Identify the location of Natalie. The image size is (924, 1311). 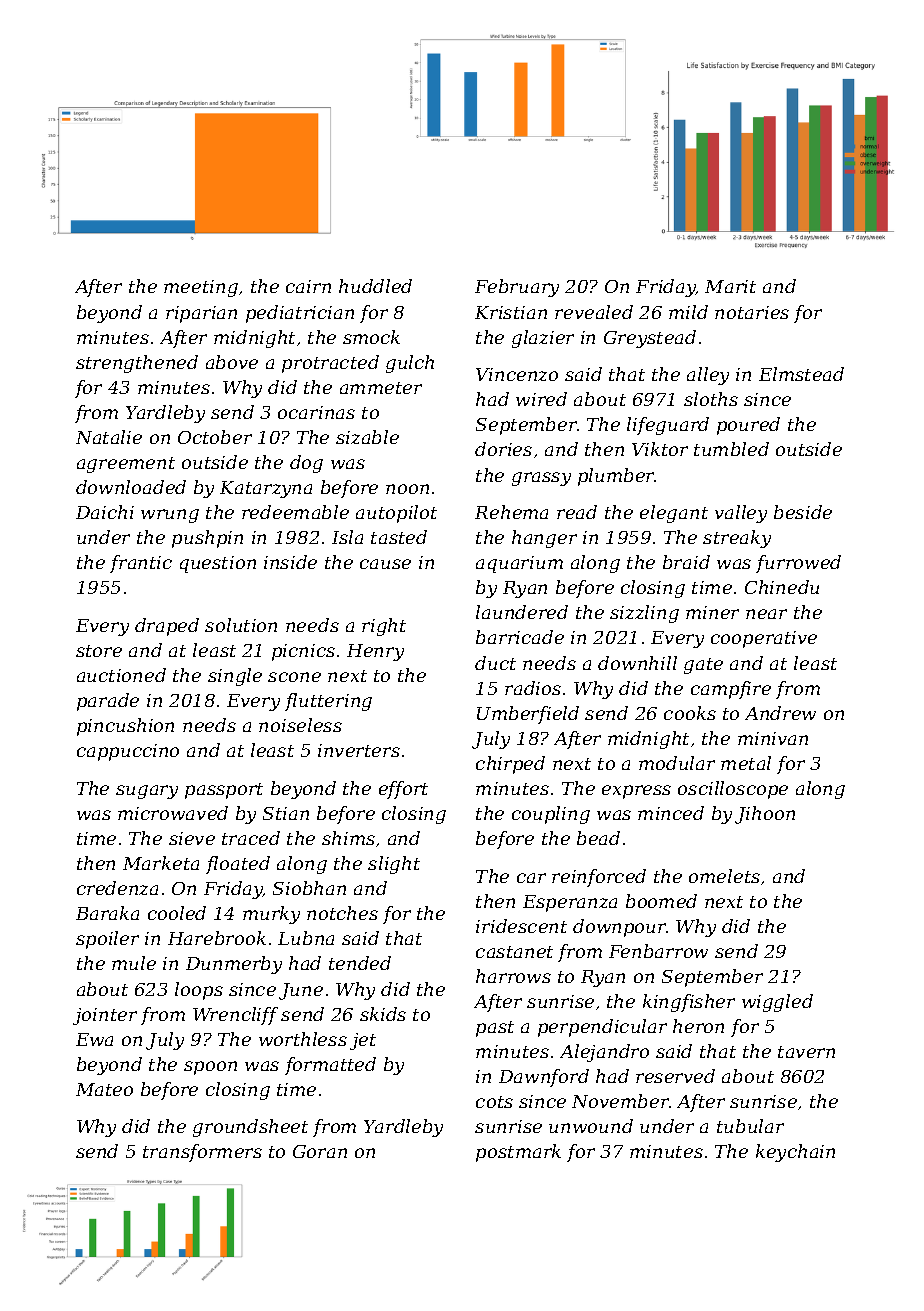
(109, 437).
